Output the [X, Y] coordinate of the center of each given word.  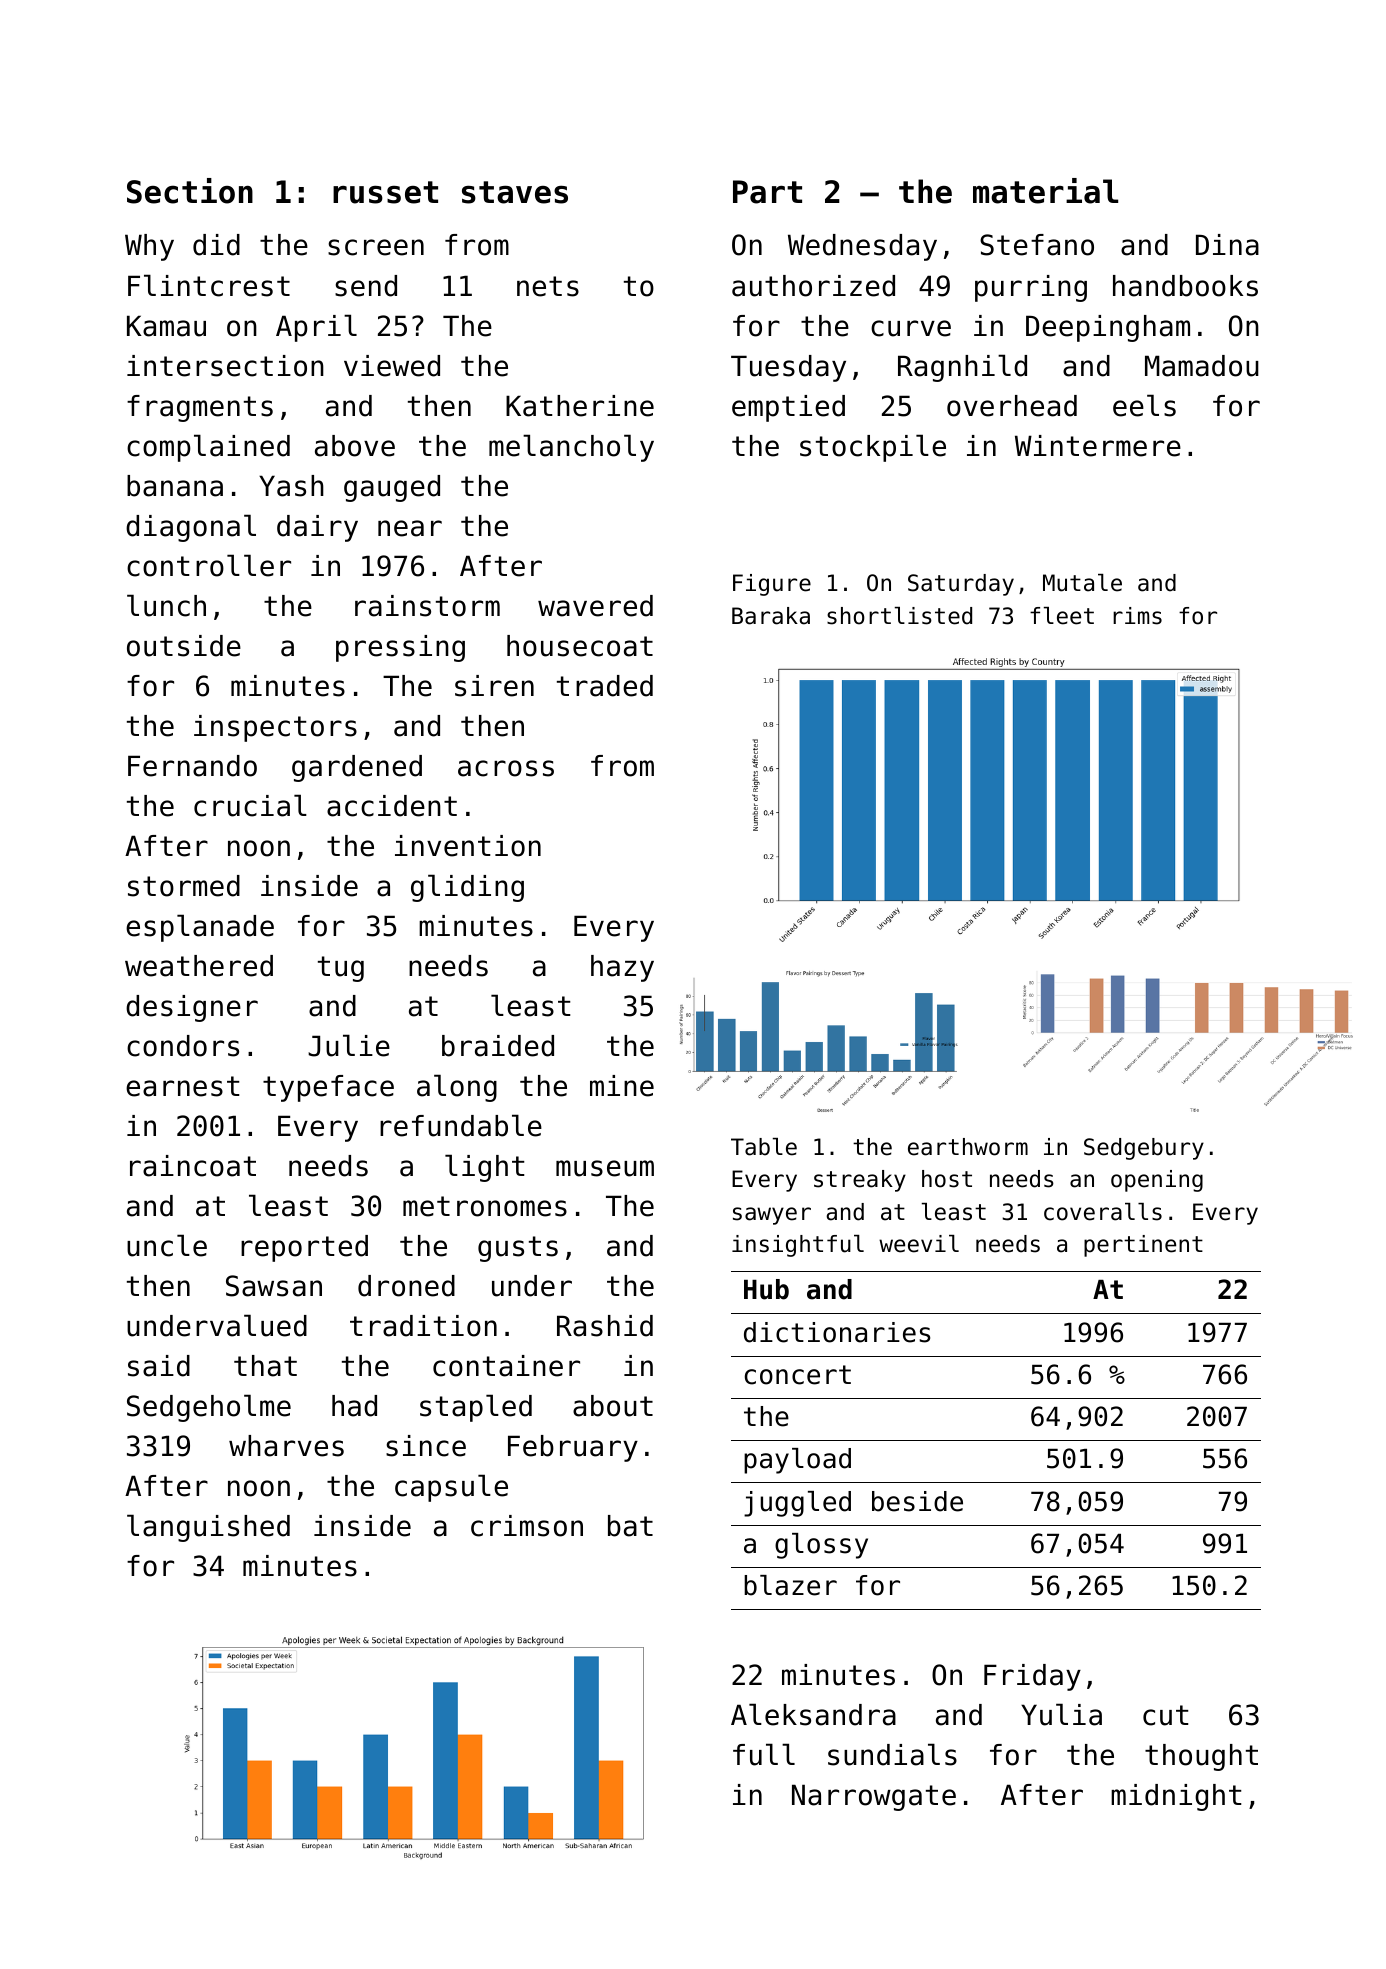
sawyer [772, 1216]
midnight [1176, 1797]
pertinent [1143, 1246]
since [426, 1446]
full [764, 1754]
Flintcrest [209, 285]
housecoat [580, 646]
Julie [349, 1045]
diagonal [191, 528]
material [1045, 191]
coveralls [1103, 1212]
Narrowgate [874, 1797]
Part [767, 192]
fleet [1062, 616]
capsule [451, 1488]
